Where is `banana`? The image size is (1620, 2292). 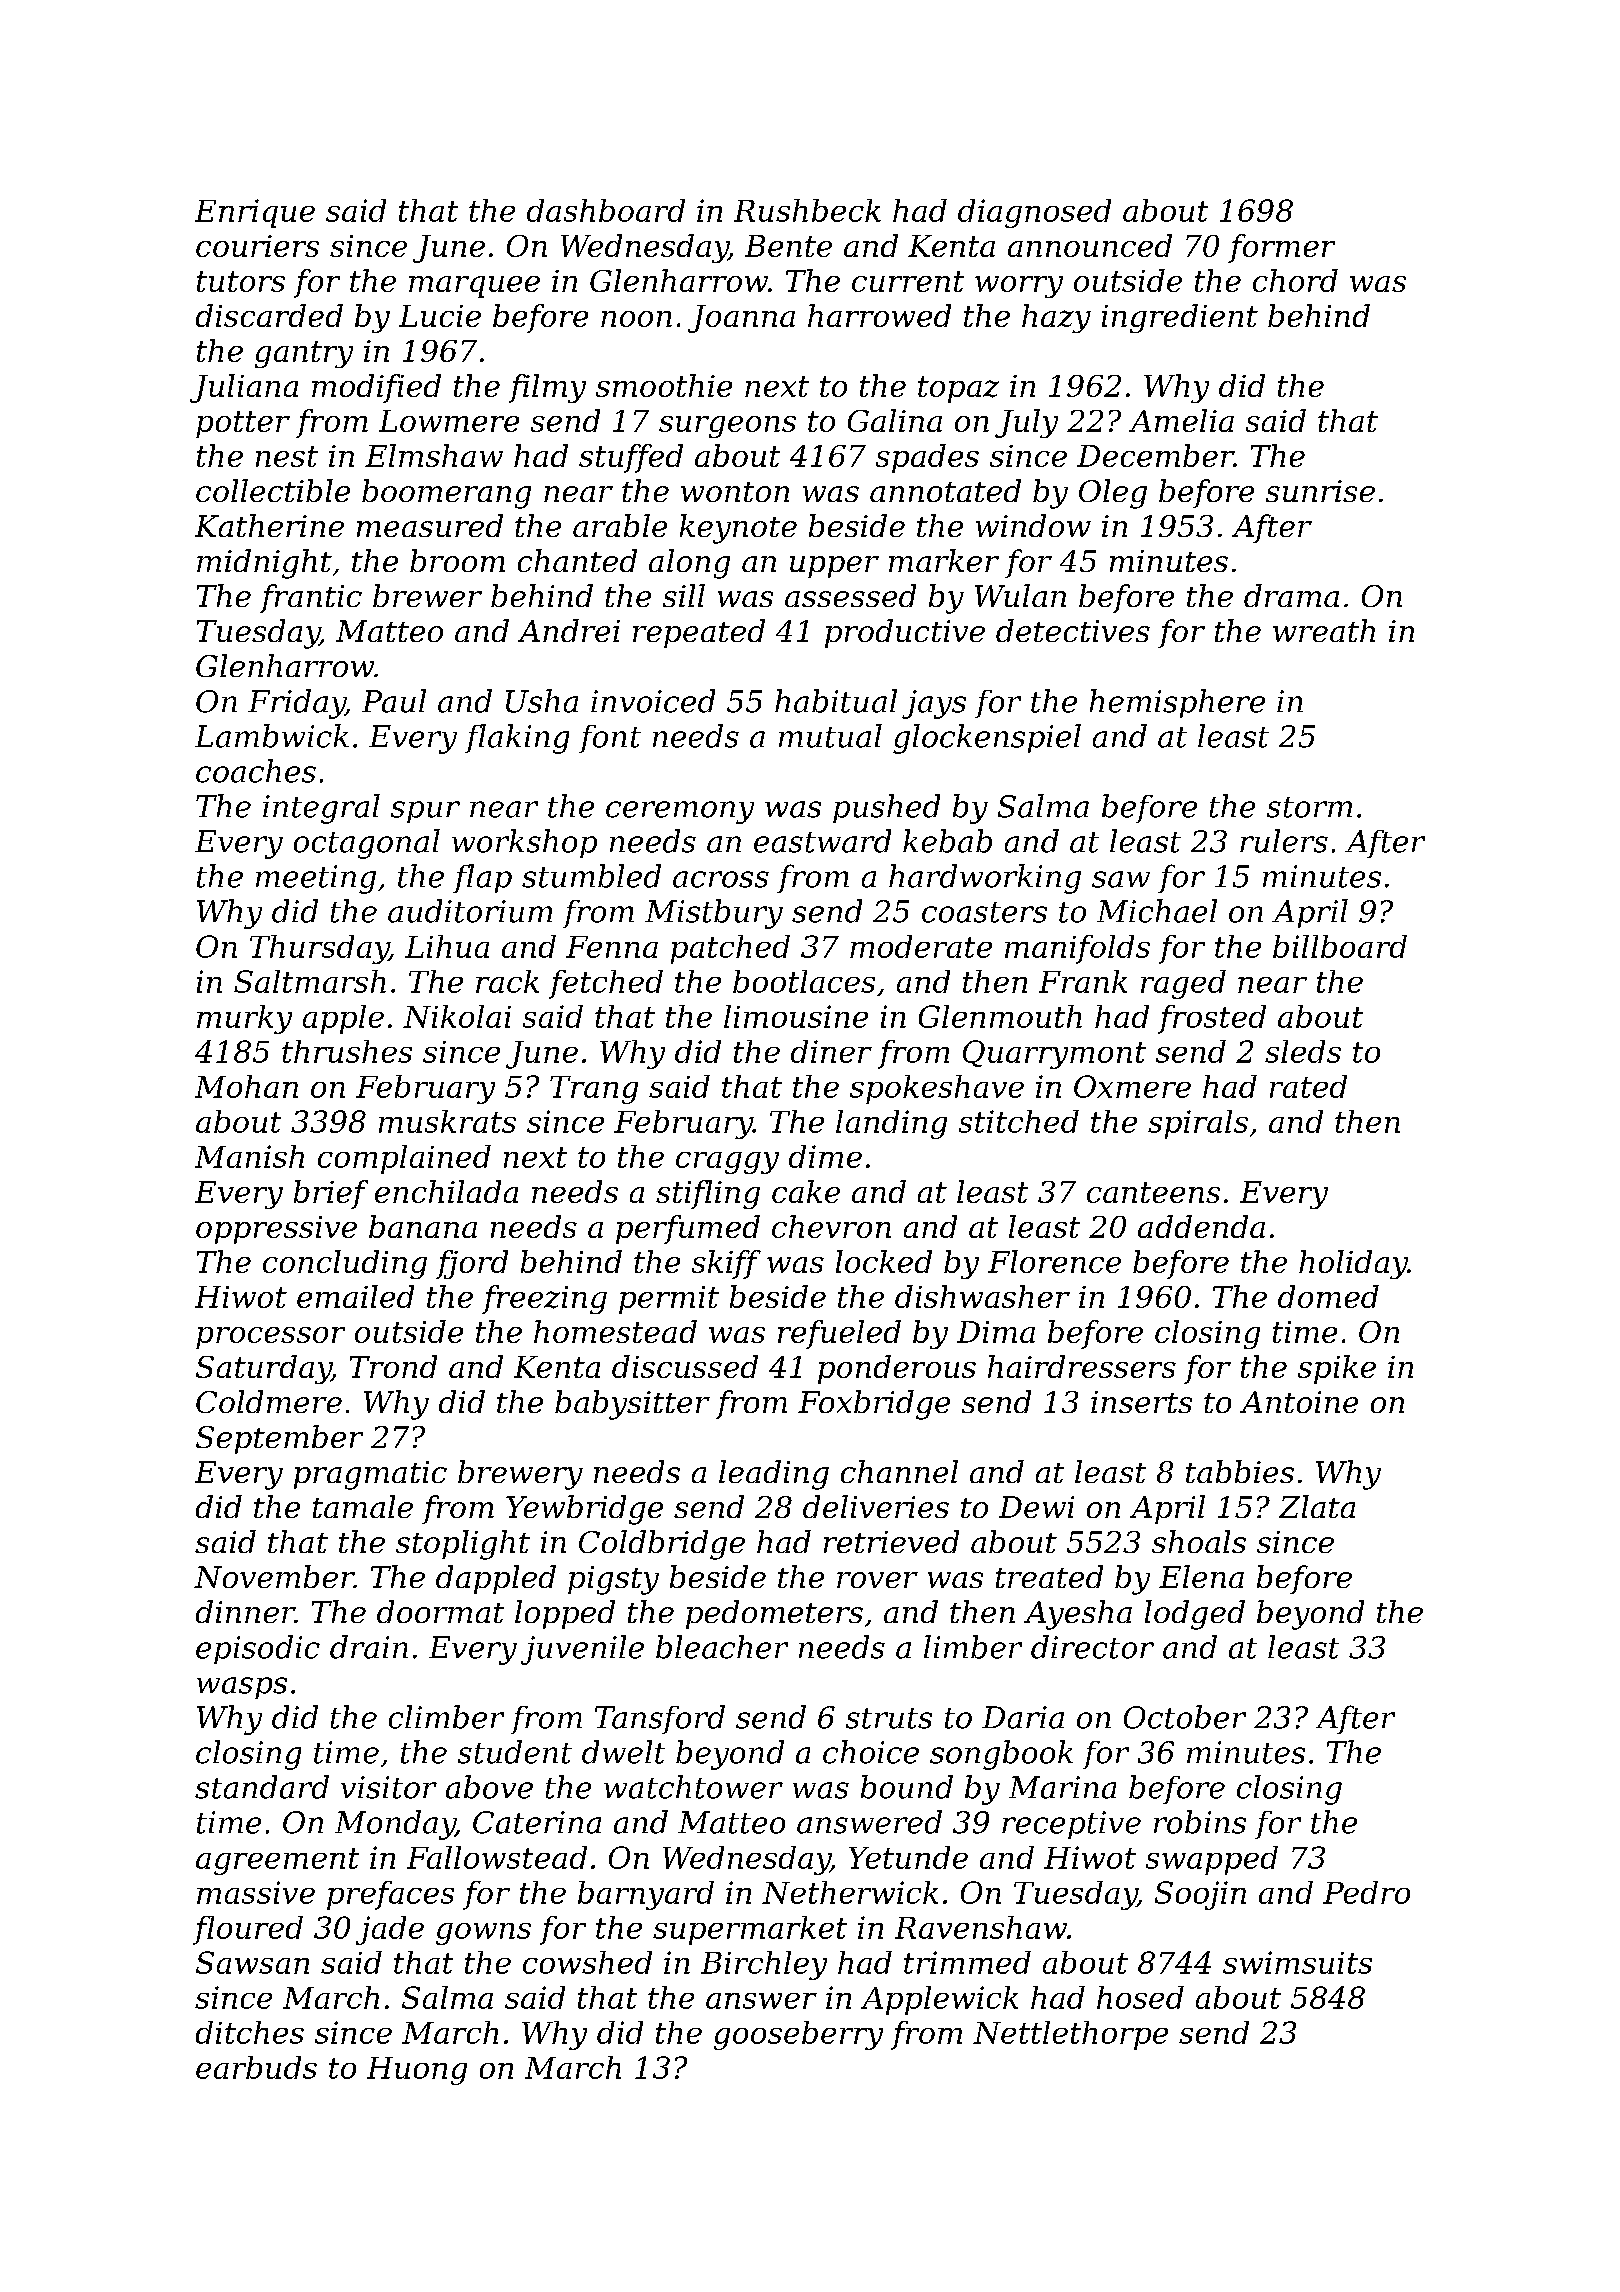
banana is located at coordinates (423, 1226).
